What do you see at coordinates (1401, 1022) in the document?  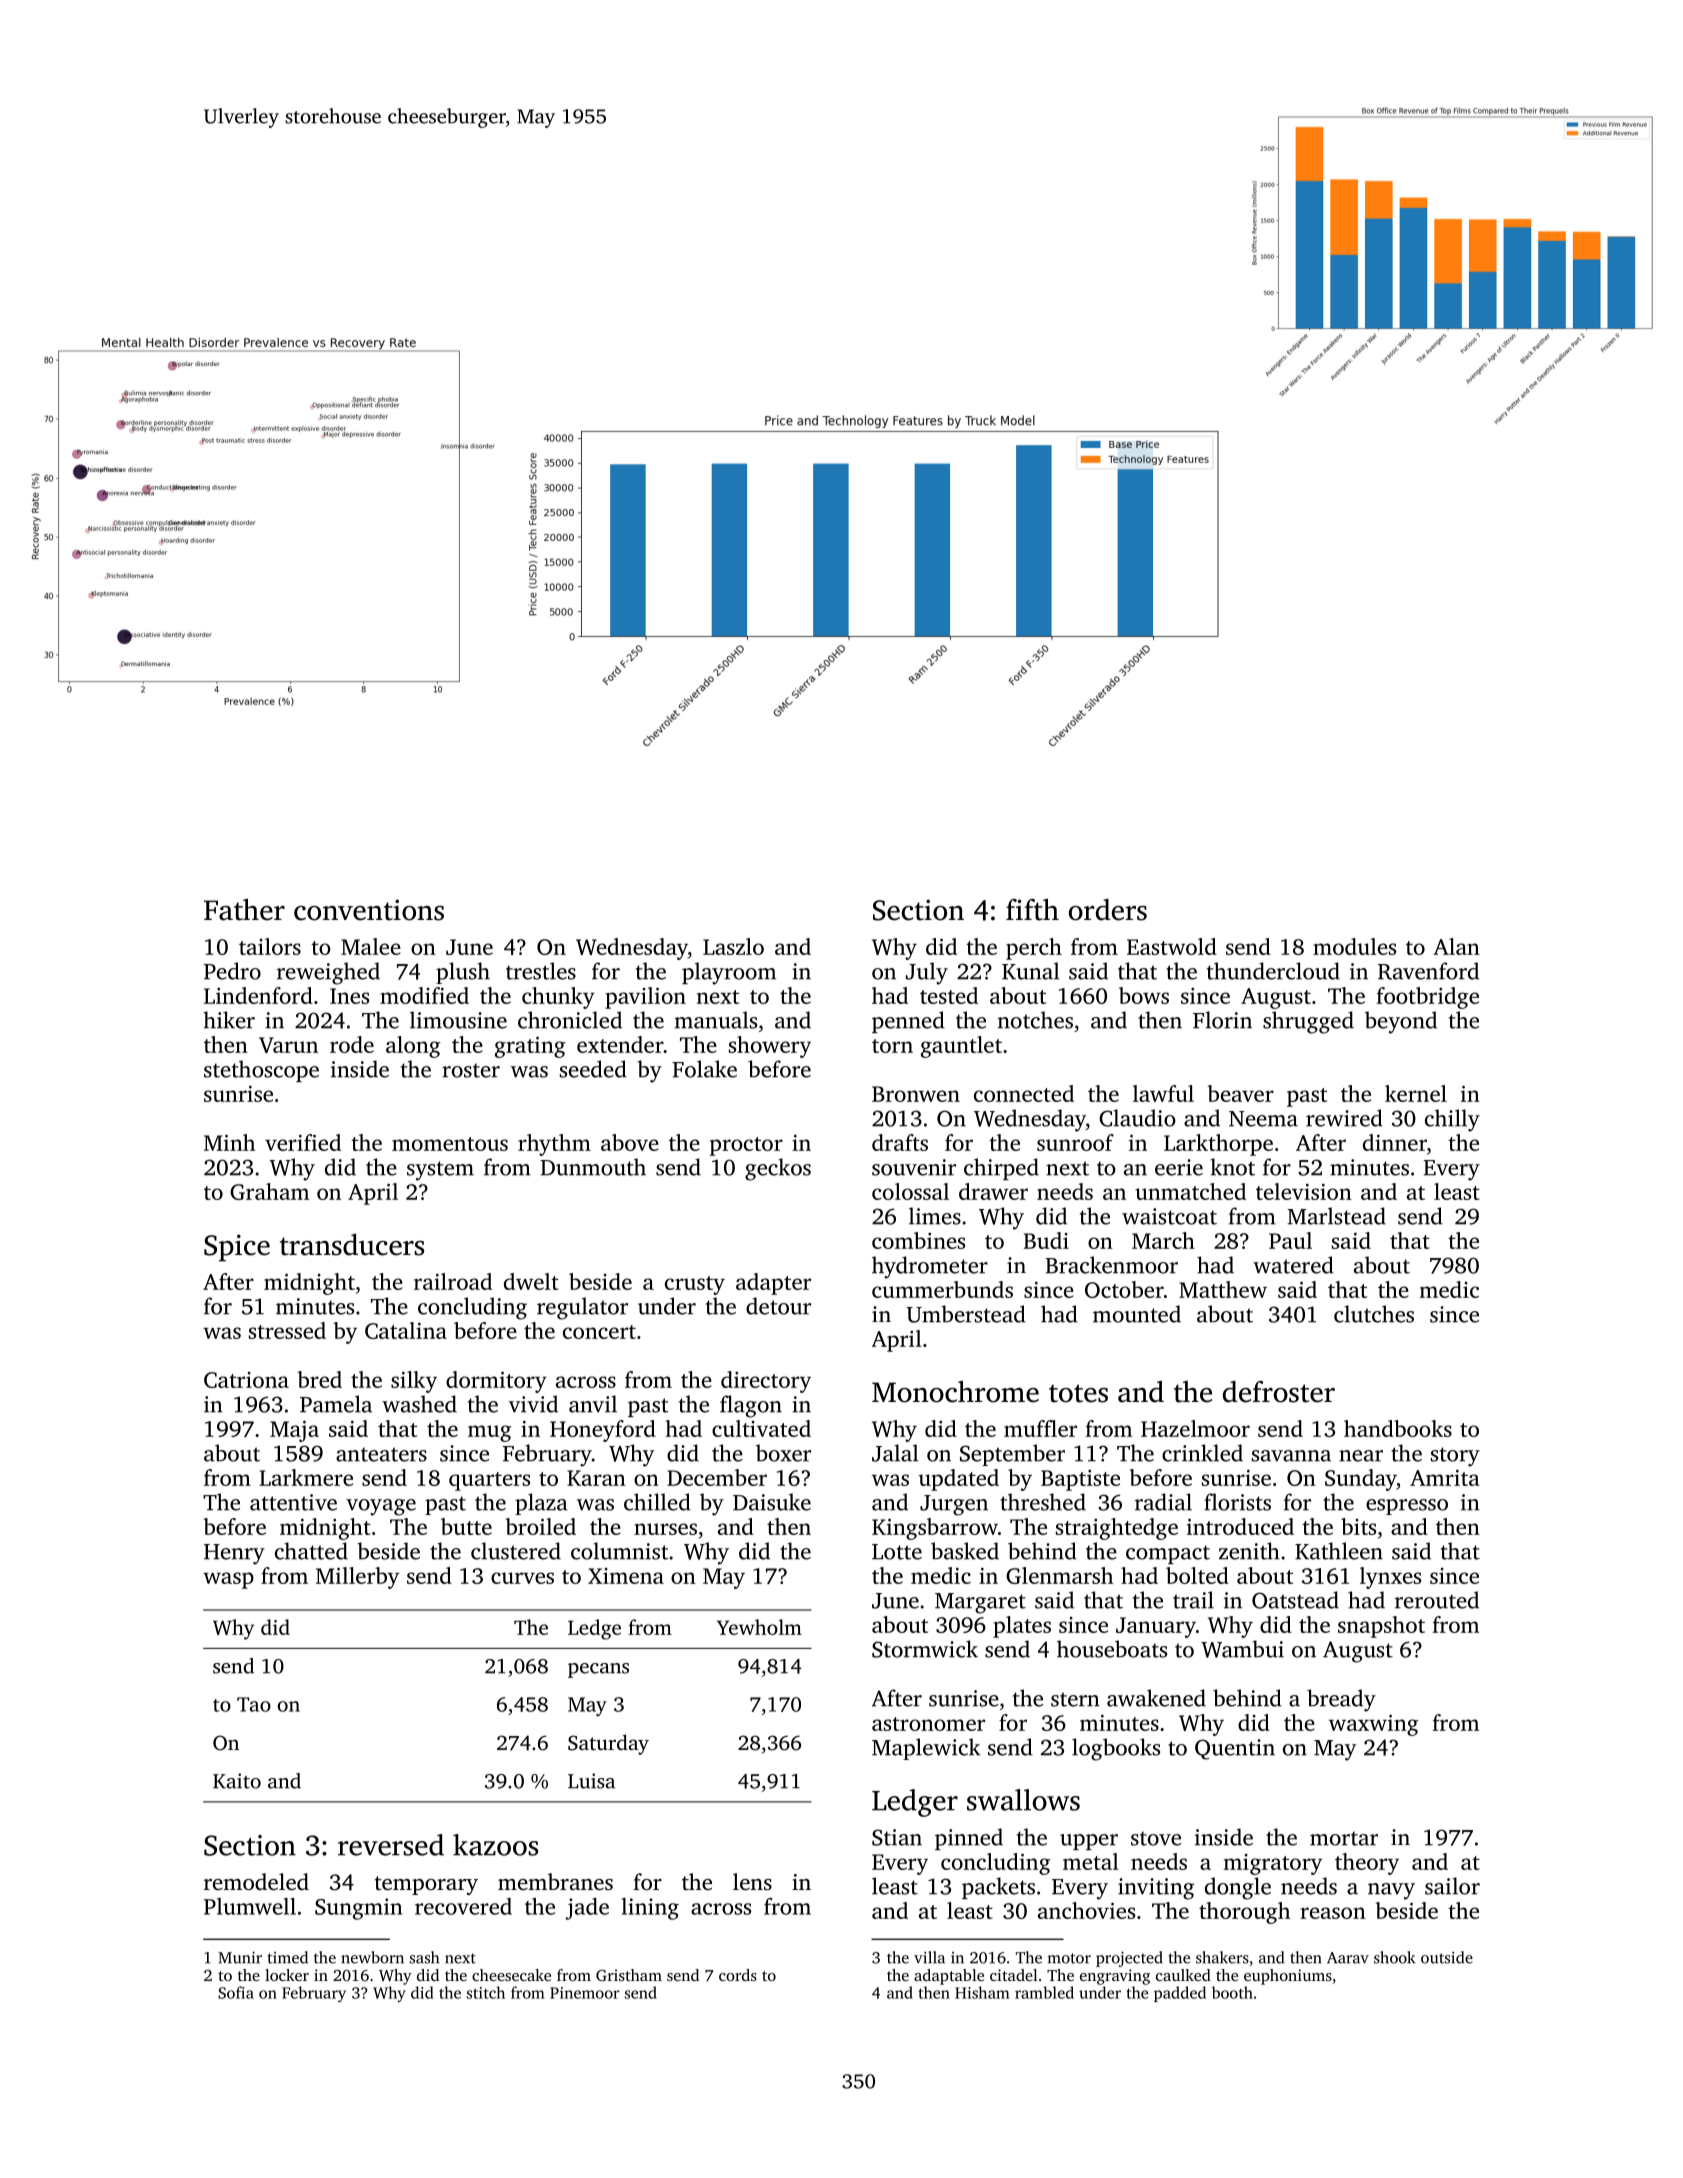 I see `beyond` at bounding box center [1401, 1022].
